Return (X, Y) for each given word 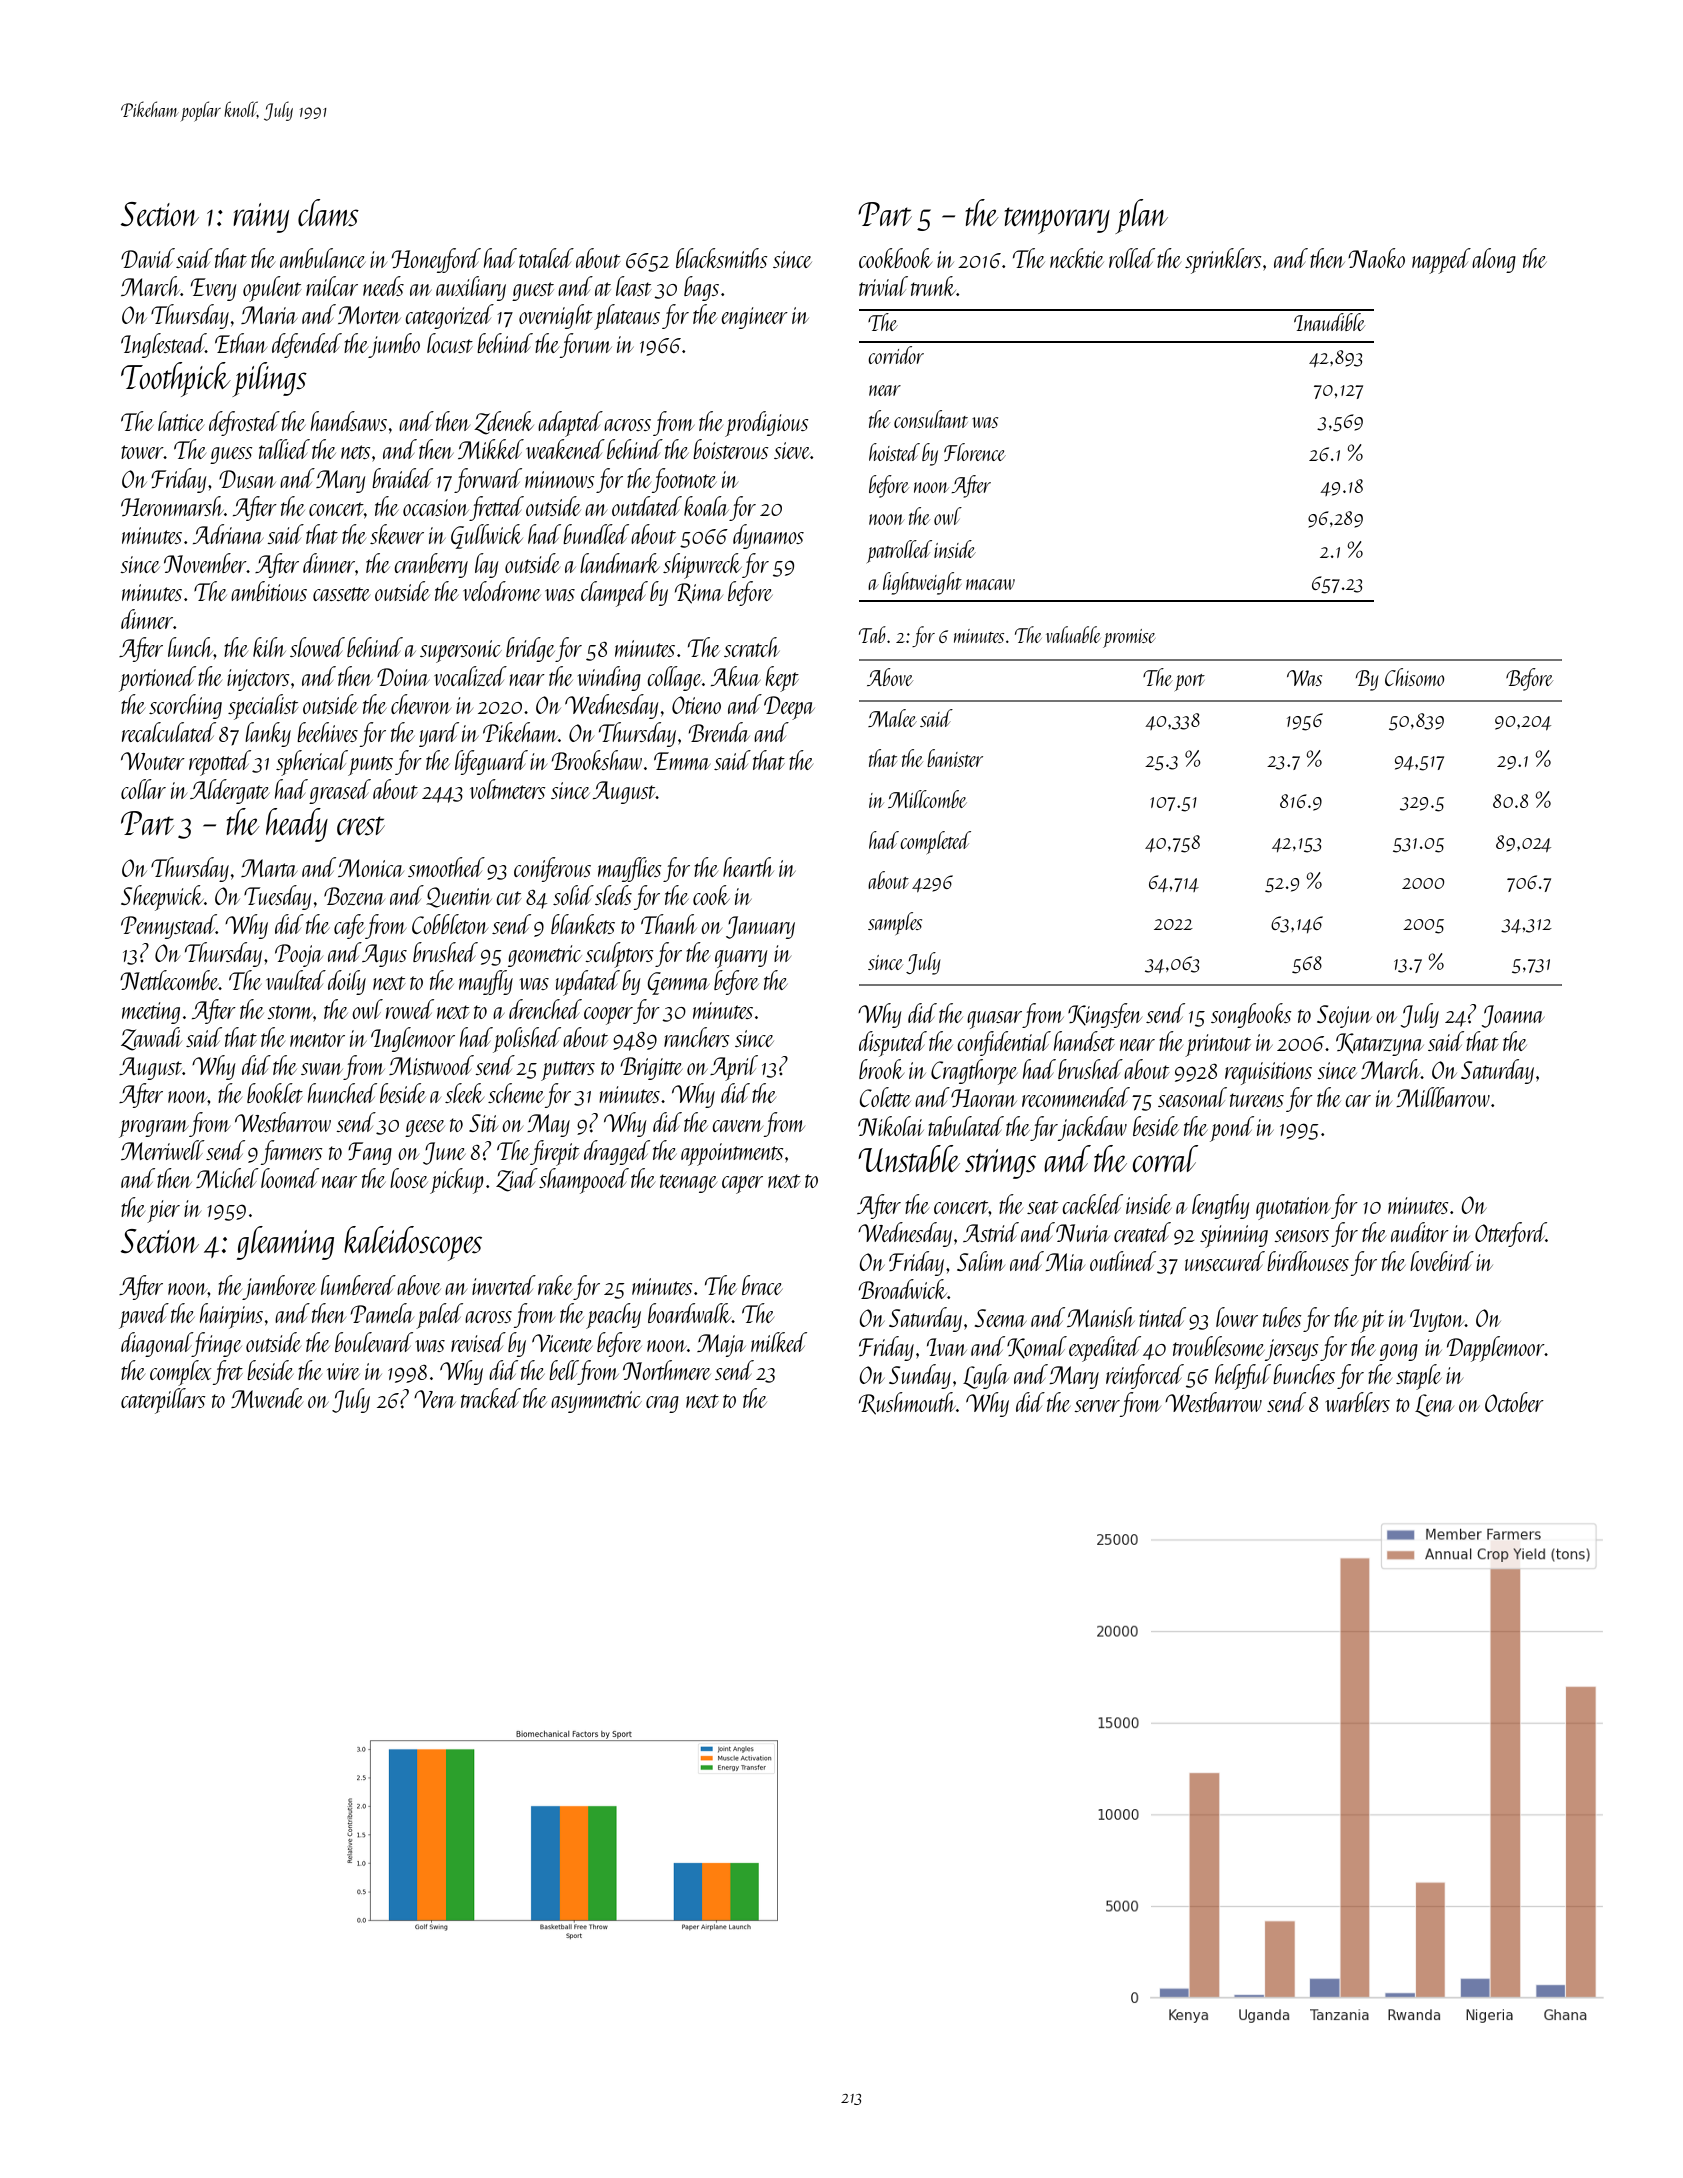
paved (144, 1316)
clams (328, 212)
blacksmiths (722, 258)
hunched (342, 1093)
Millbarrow (1443, 1097)
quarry (741, 959)
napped (1441, 261)
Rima (699, 593)
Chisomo (1415, 677)
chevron (421, 704)
